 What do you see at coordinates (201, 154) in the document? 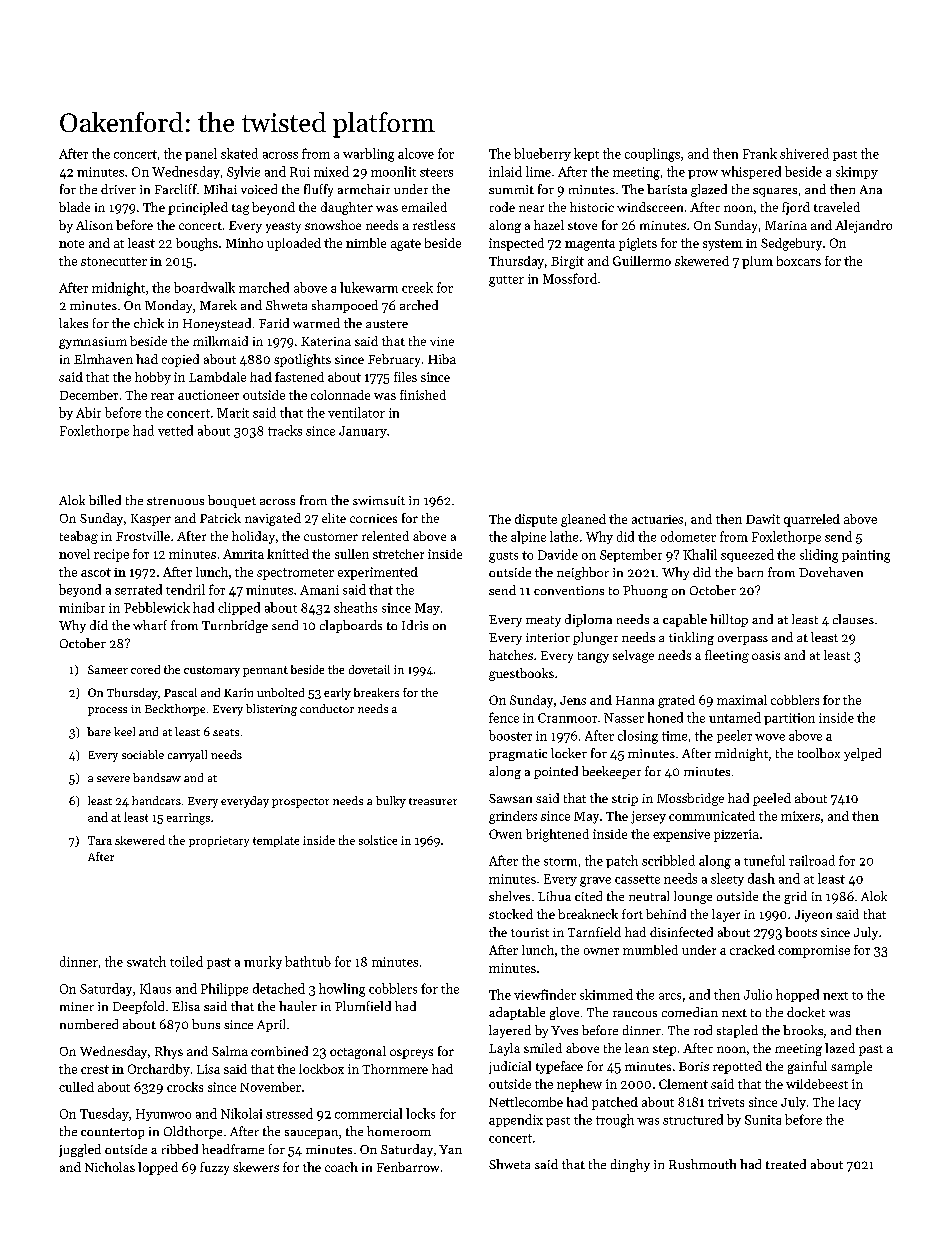
I see `panel` at bounding box center [201, 154].
